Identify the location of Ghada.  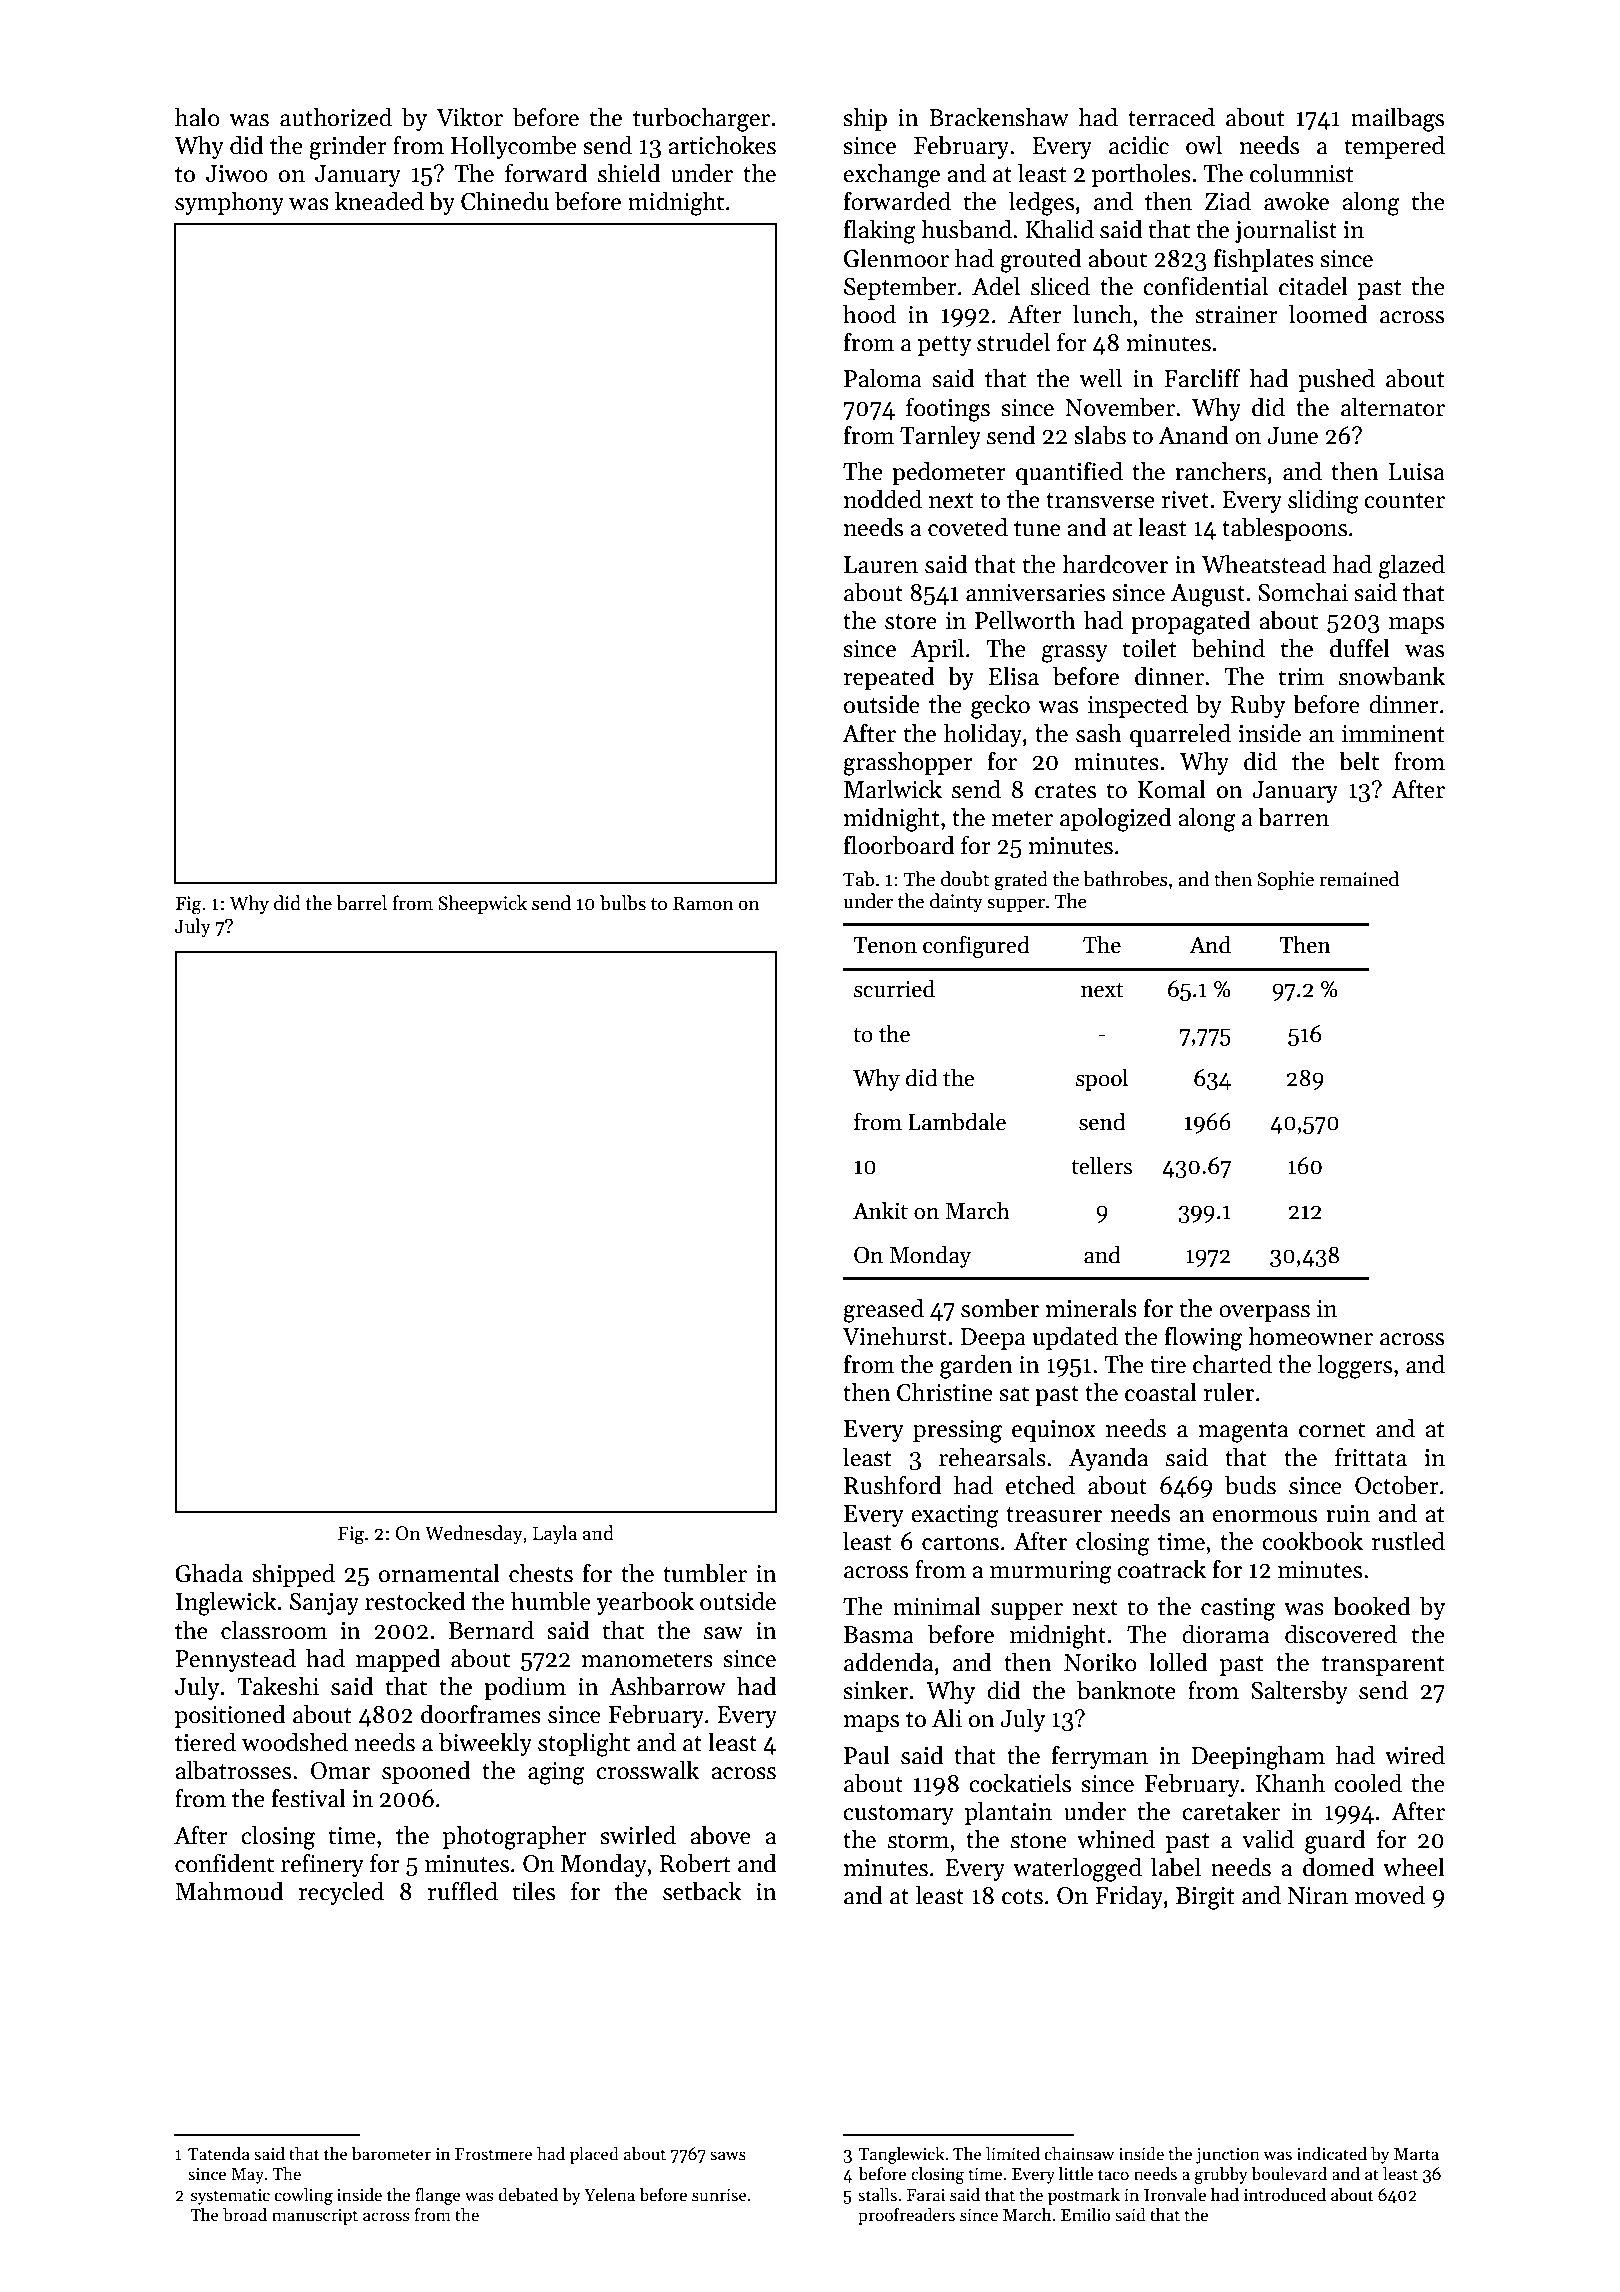
(209, 1573).
